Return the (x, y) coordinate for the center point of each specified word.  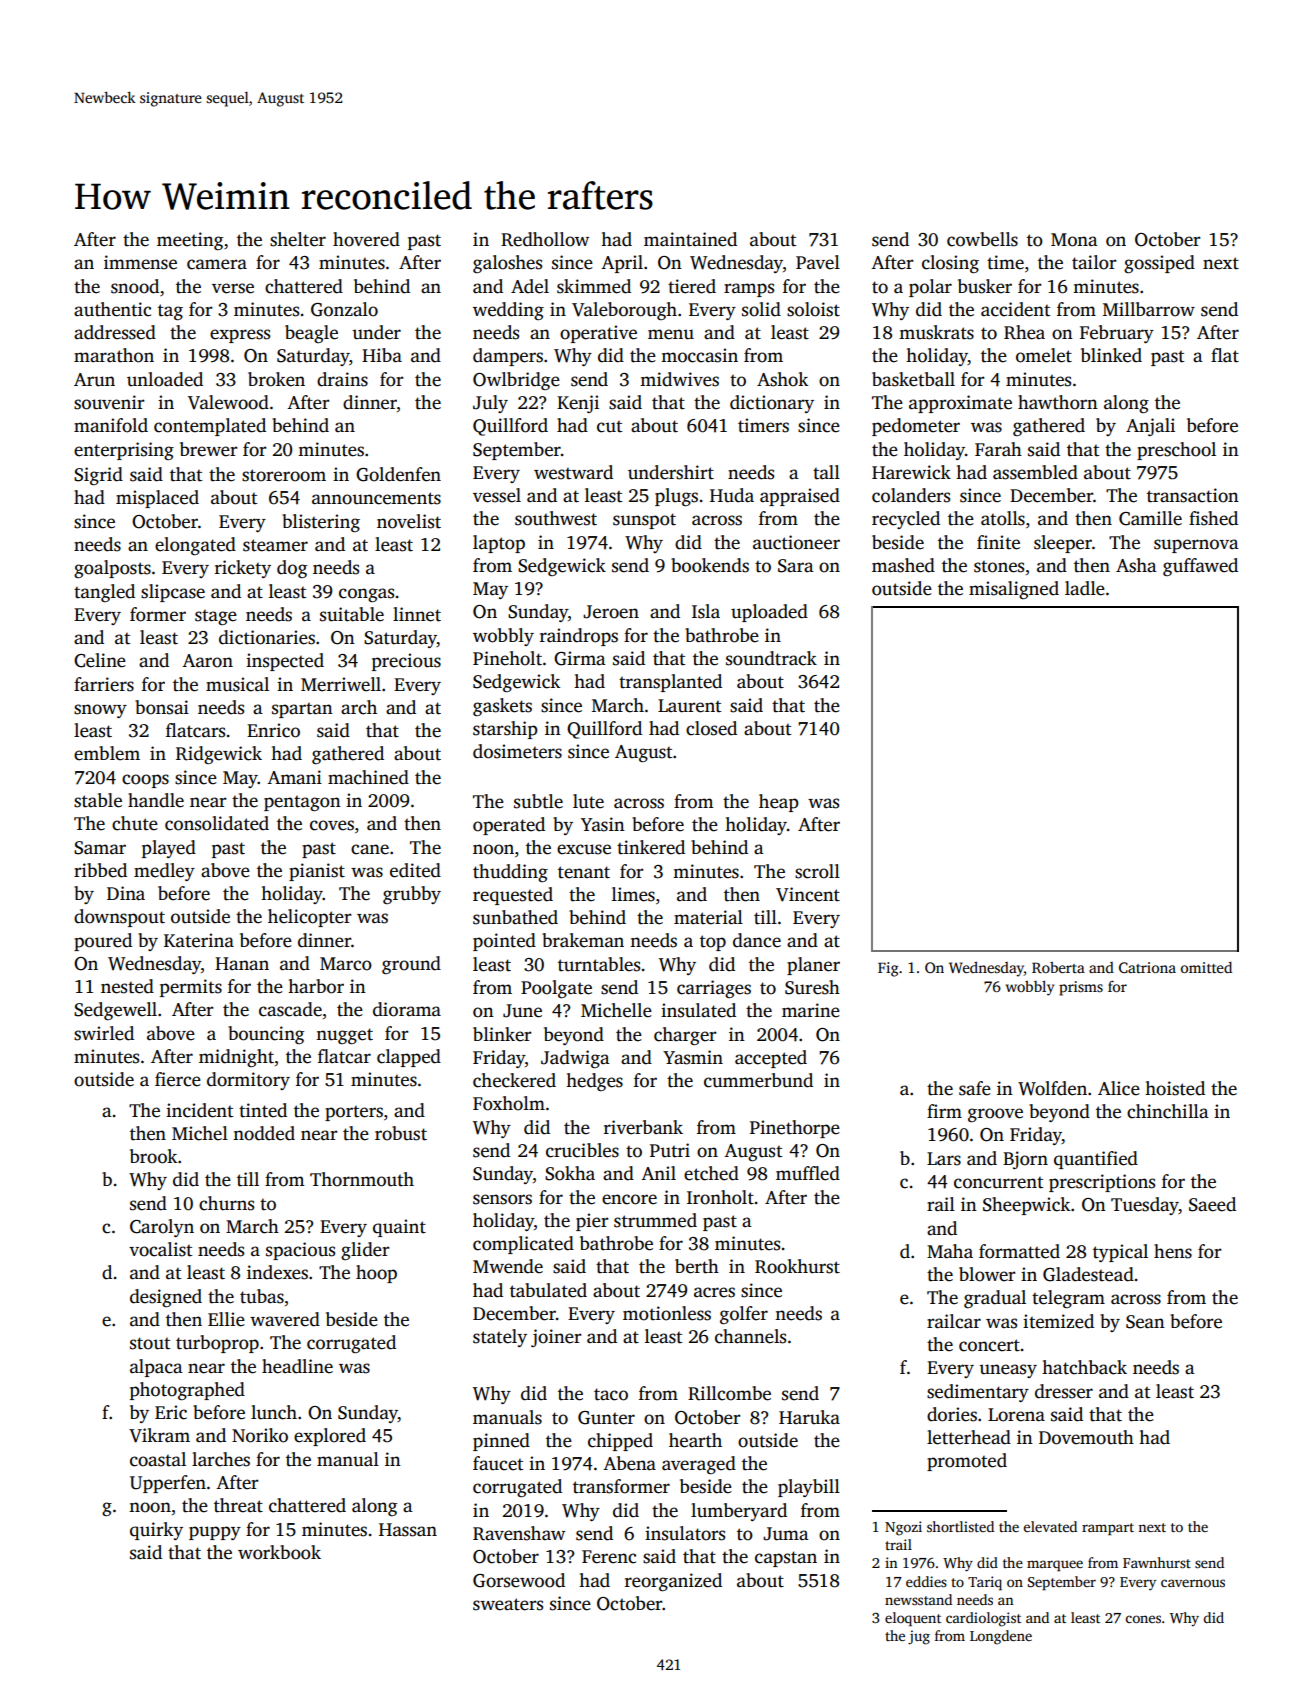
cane (370, 849)
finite (998, 542)
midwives (679, 379)
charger (685, 1036)
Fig (888, 969)
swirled (104, 1033)
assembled (1035, 472)
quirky (156, 1531)
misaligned (1014, 590)
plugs (676, 497)
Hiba (382, 355)
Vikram (159, 1435)
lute (588, 801)
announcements (376, 498)
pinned (501, 1442)
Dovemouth (1086, 1437)
